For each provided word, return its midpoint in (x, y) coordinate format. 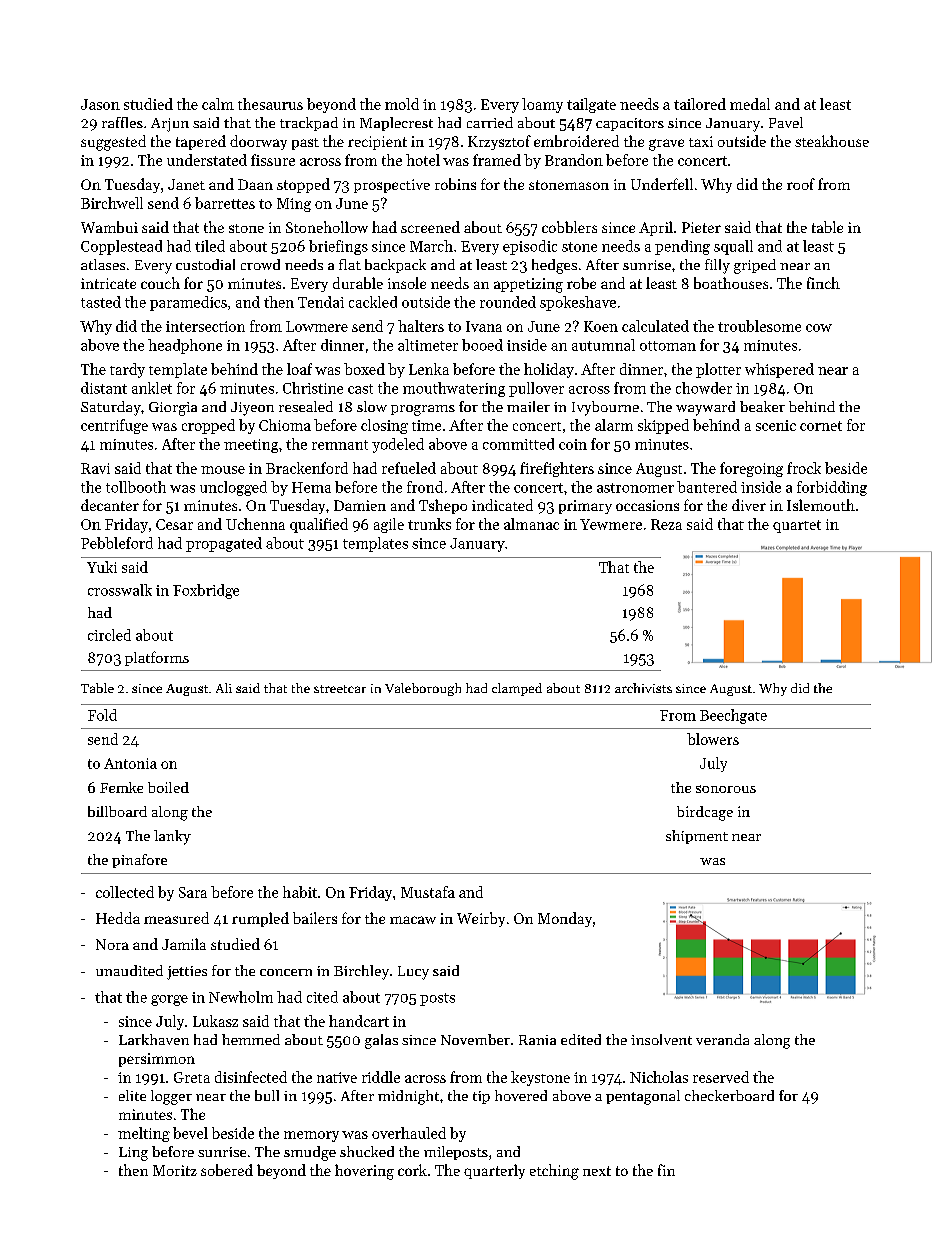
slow (372, 406)
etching (554, 1172)
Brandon (574, 160)
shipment (697, 837)
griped (755, 266)
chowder (704, 388)
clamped (517, 689)
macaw (413, 920)
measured (176, 918)
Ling (133, 1154)
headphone (185, 346)
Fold (102, 715)
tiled (210, 246)
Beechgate (733, 716)
